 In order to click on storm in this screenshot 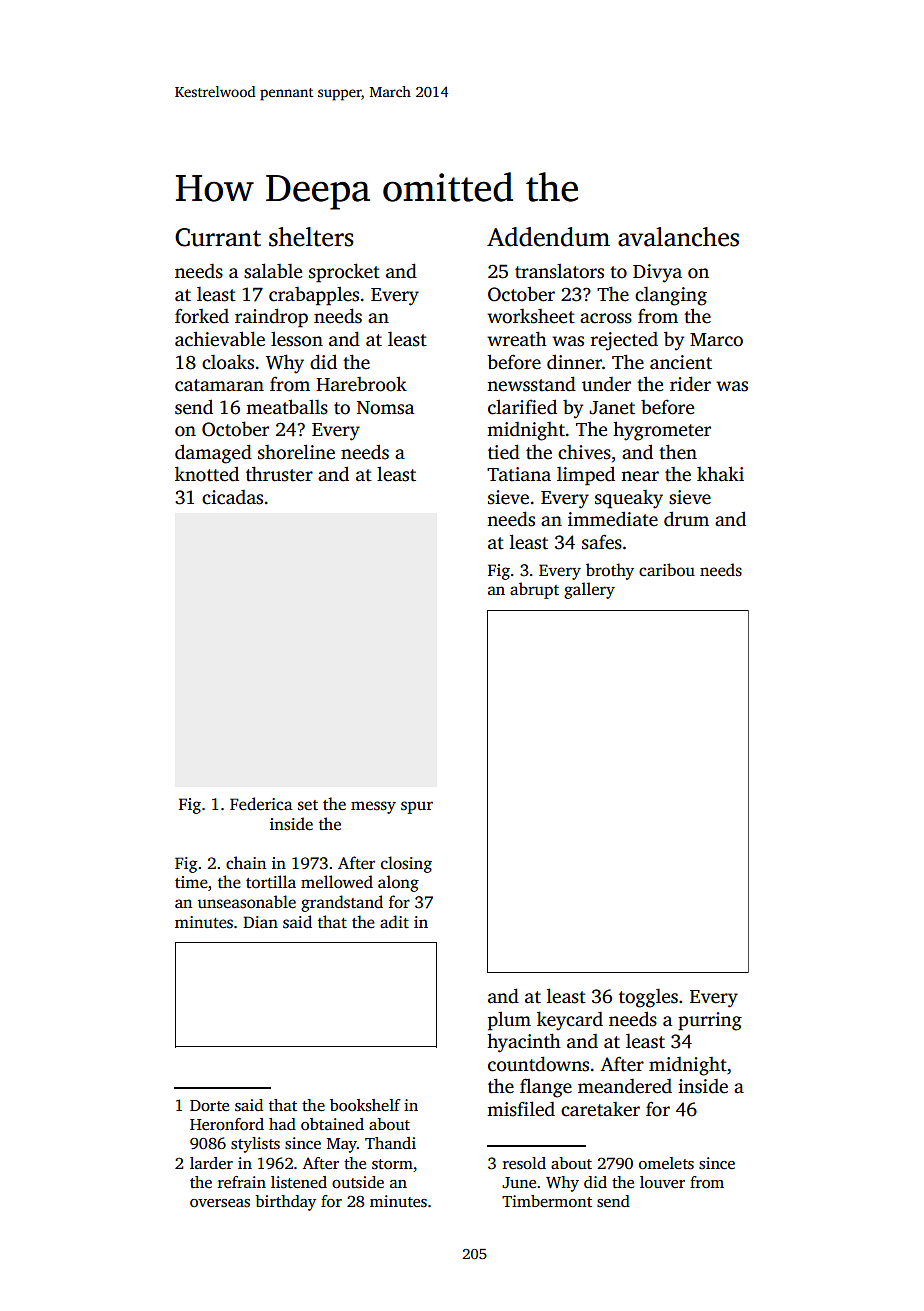, I will do `click(392, 1164)`.
